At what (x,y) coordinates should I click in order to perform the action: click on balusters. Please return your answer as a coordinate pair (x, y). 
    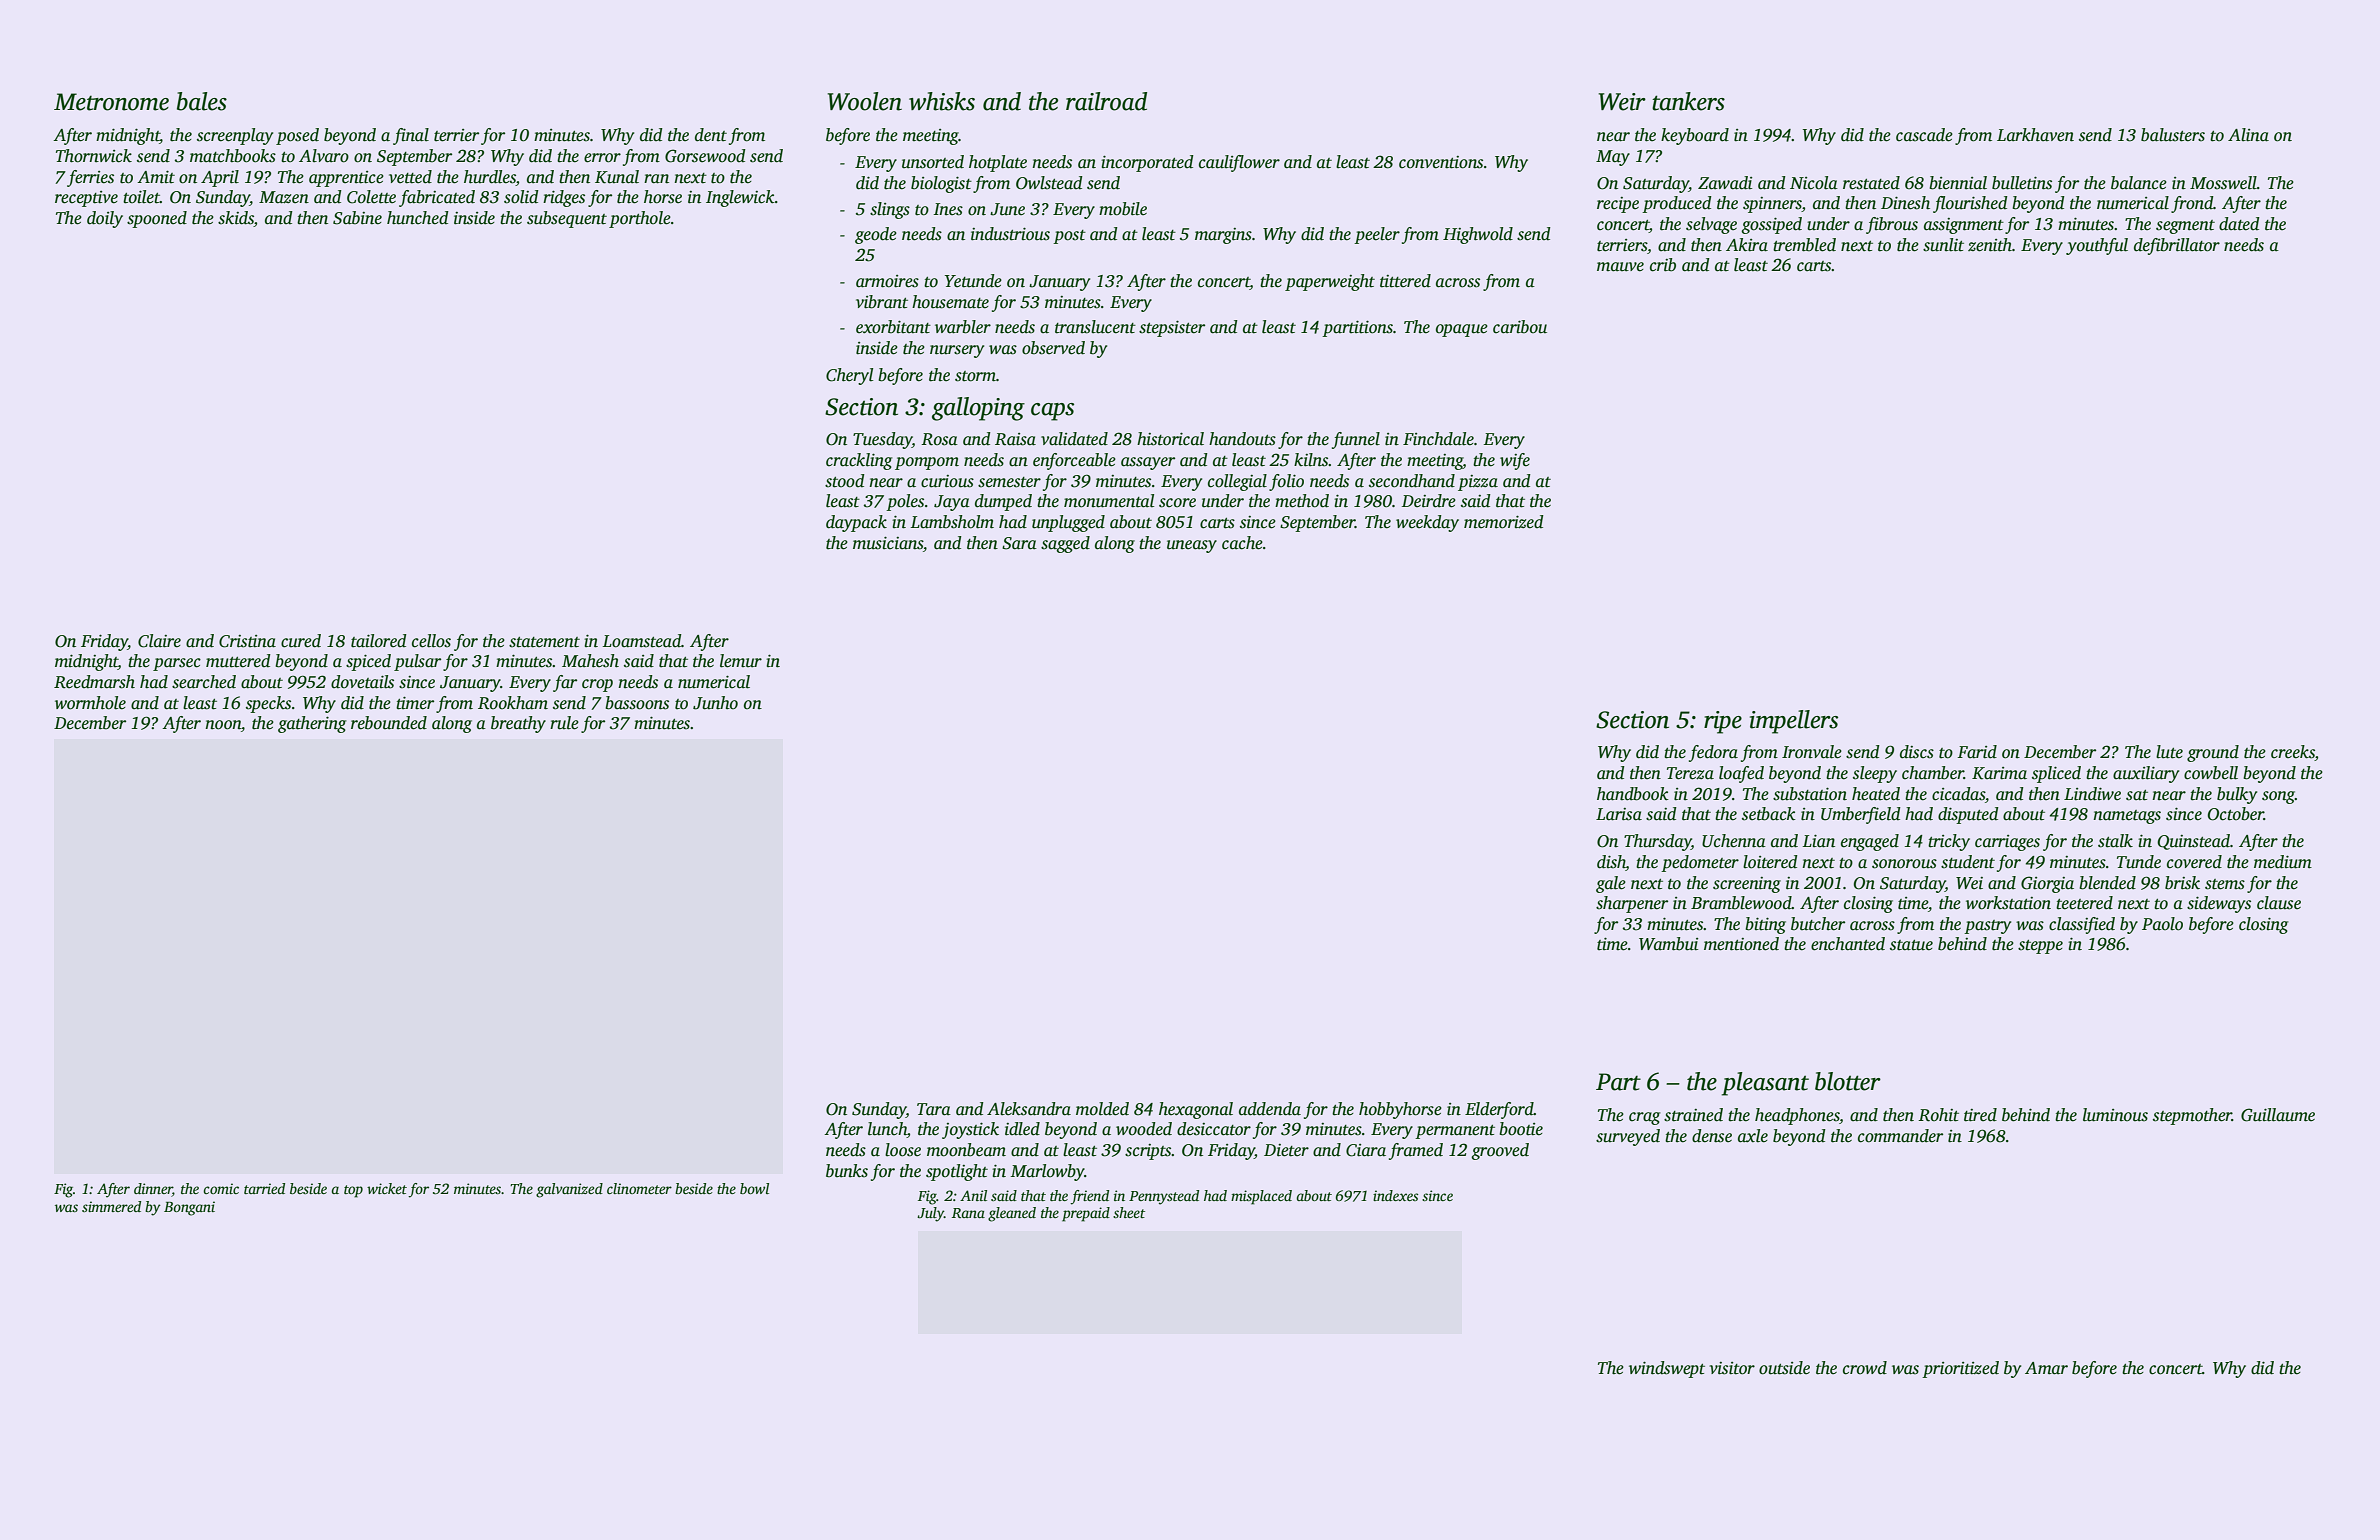
    Looking at the image, I should click on (2173, 135).
